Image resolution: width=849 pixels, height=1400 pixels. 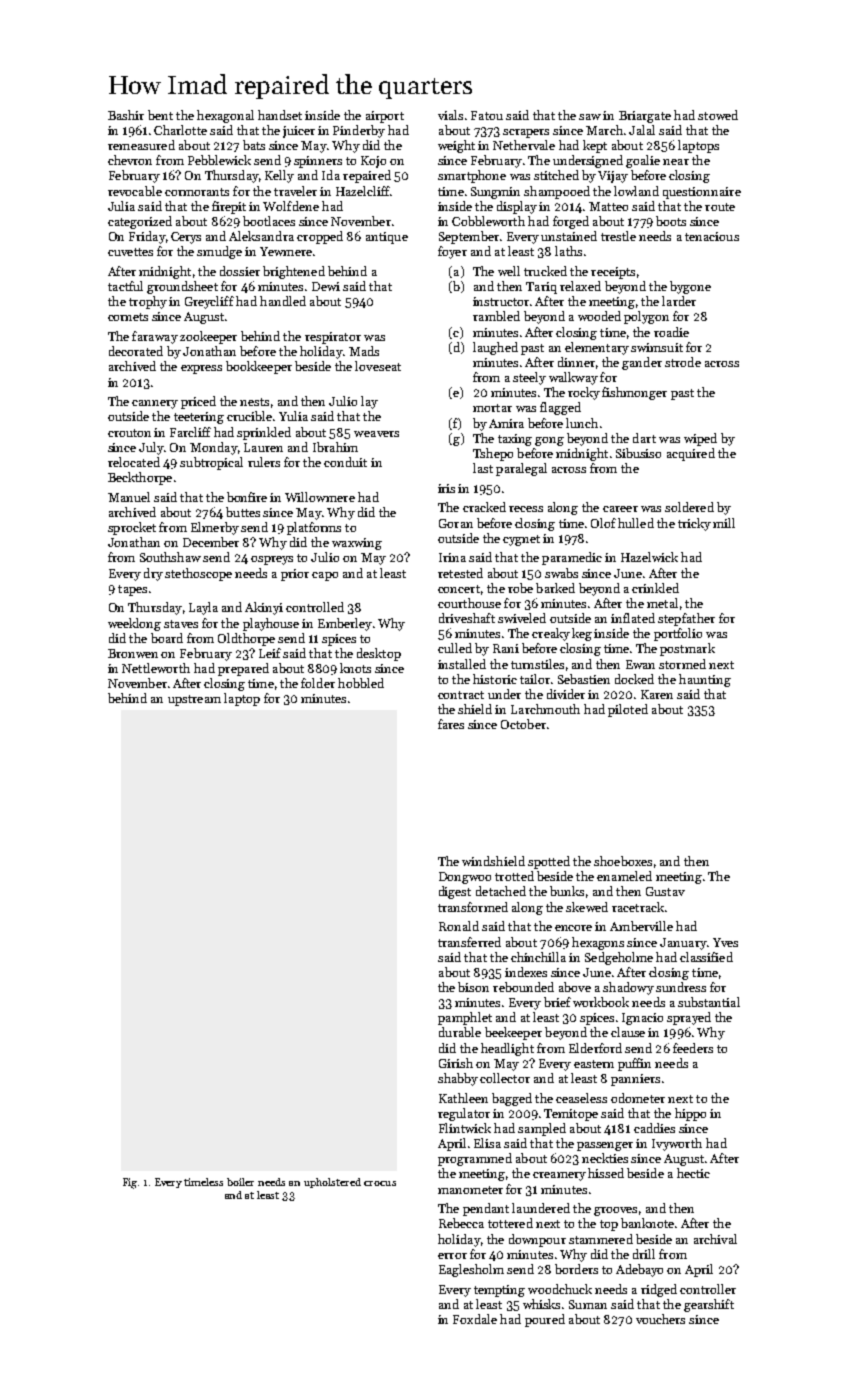 What do you see at coordinates (475, 1319) in the screenshot?
I see `Foxdale` at bounding box center [475, 1319].
